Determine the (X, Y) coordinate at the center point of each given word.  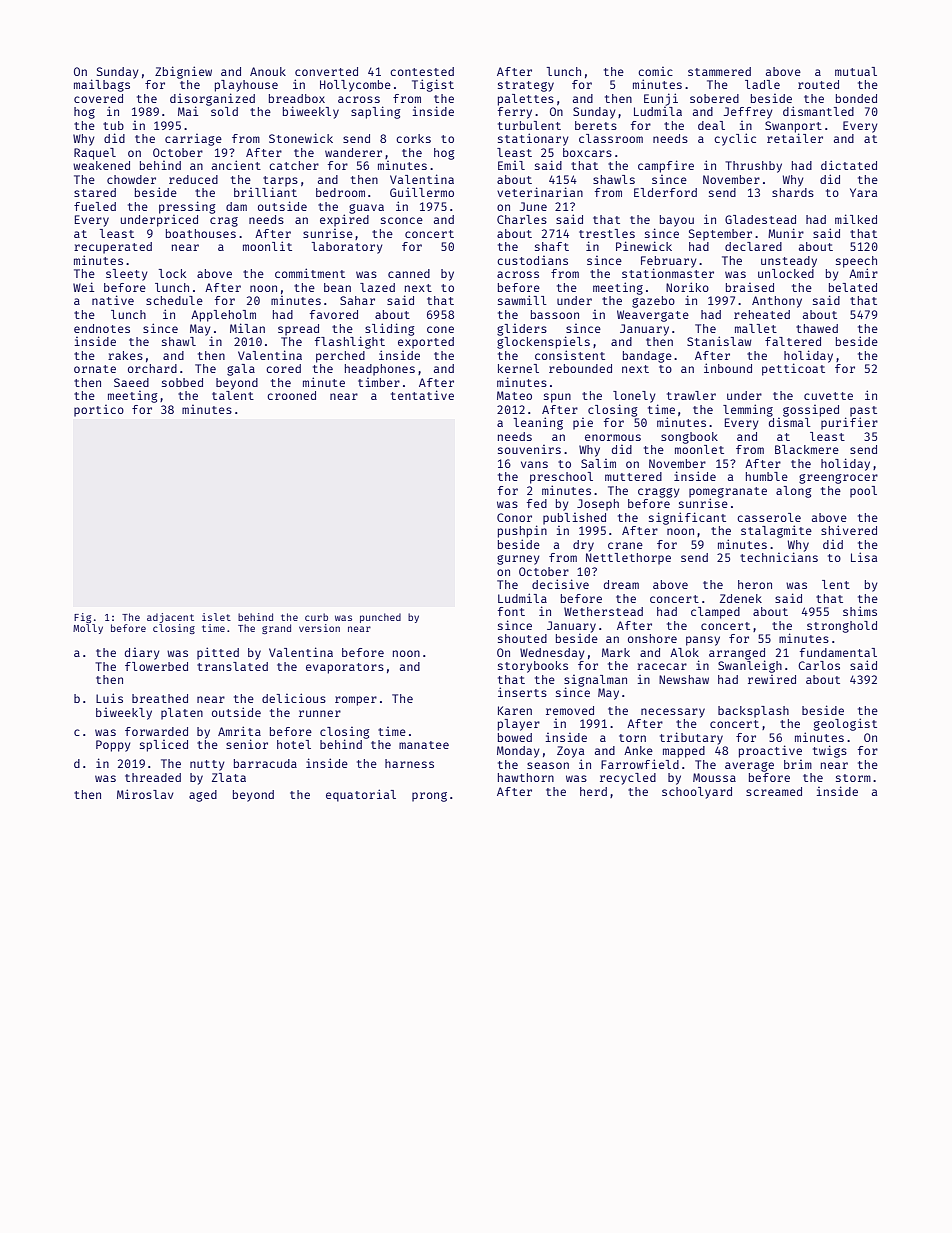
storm (853, 778)
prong (429, 797)
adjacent (170, 618)
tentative (422, 395)
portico (99, 411)
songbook (689, 438)
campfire (666, 166)
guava (366, 209)
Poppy (113, 746)
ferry (515, 113)
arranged (737, 654)
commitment (310, 273)
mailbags (102, 85)
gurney (518, 560)
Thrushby (753, 167)
